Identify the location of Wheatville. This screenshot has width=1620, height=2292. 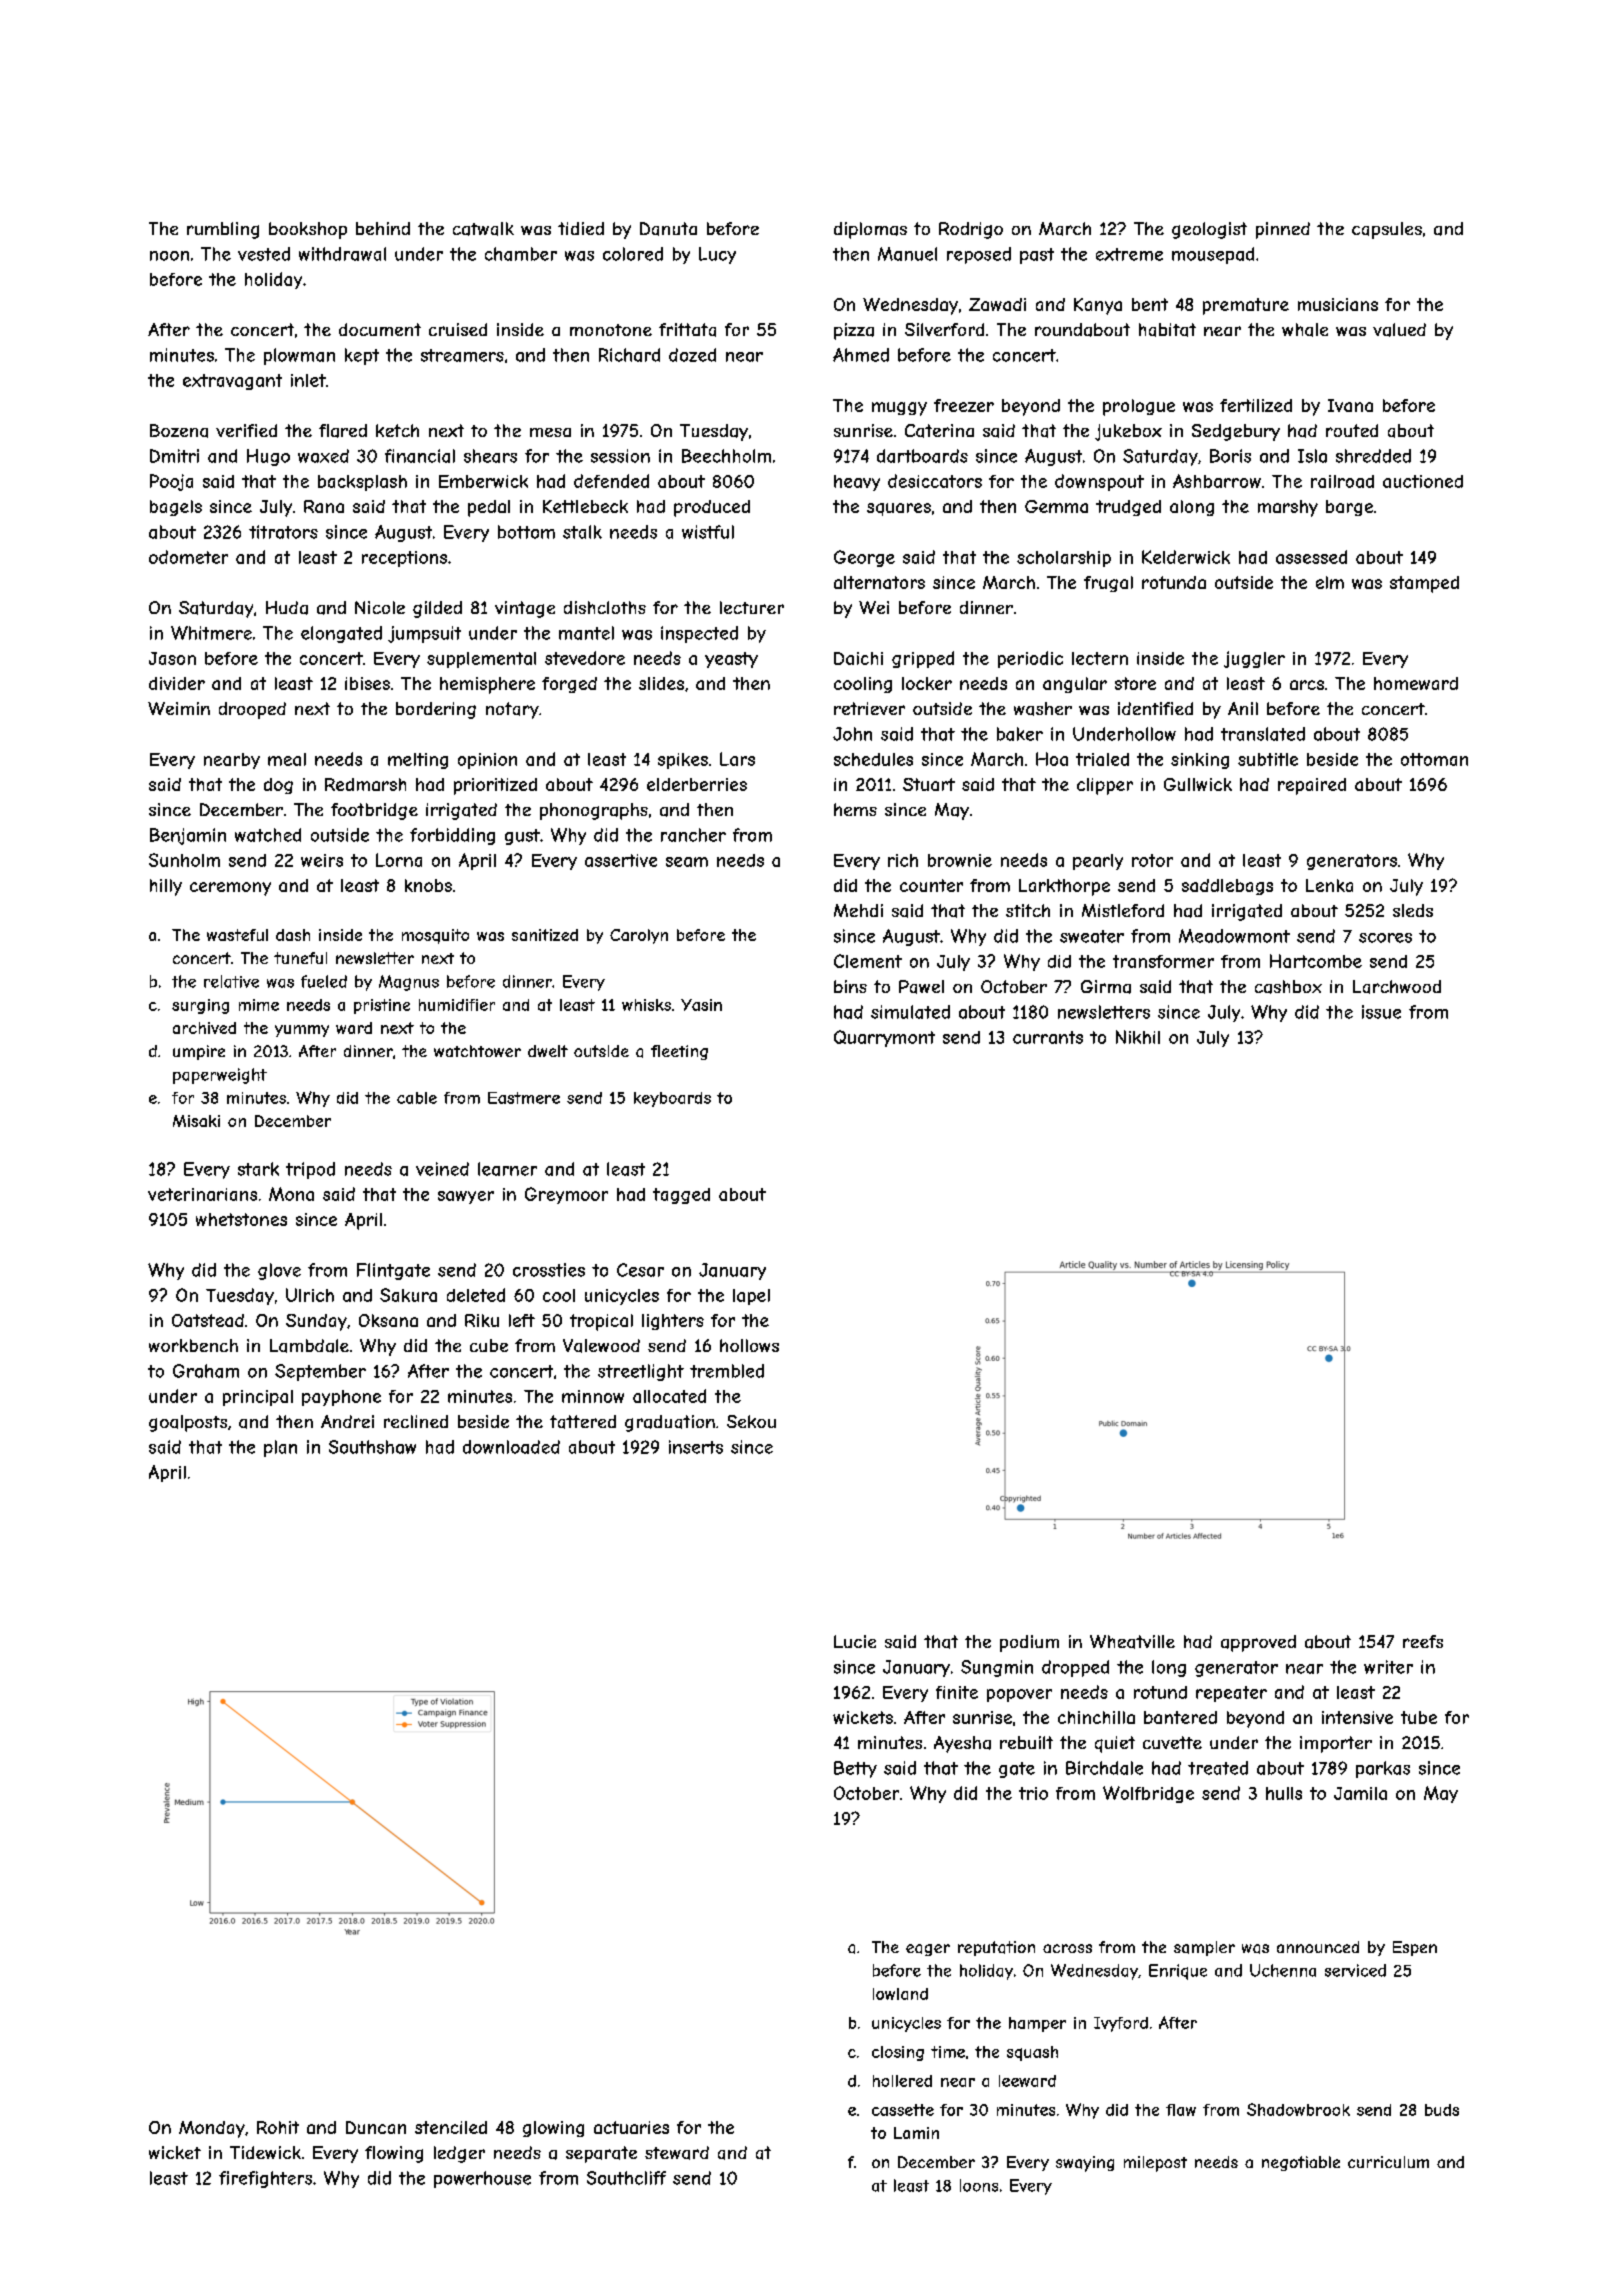
(1132, 1642).
